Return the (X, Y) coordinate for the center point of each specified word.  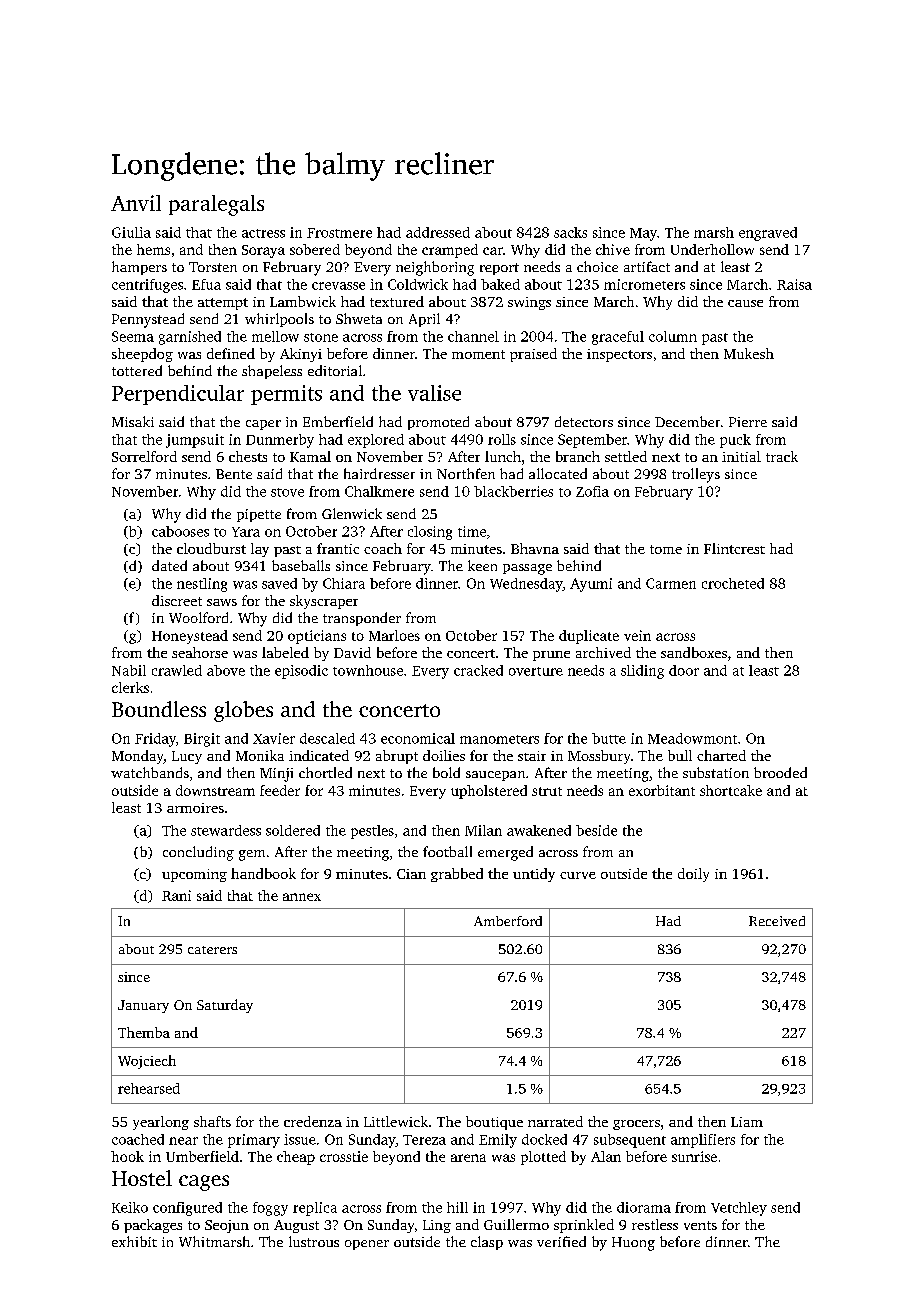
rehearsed (149, 1088)
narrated (555, 1121)
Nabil (129, 670)
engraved (768, 234)
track (782, 456)
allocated (558, 473)
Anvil (136, 203)
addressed (438, 232)
